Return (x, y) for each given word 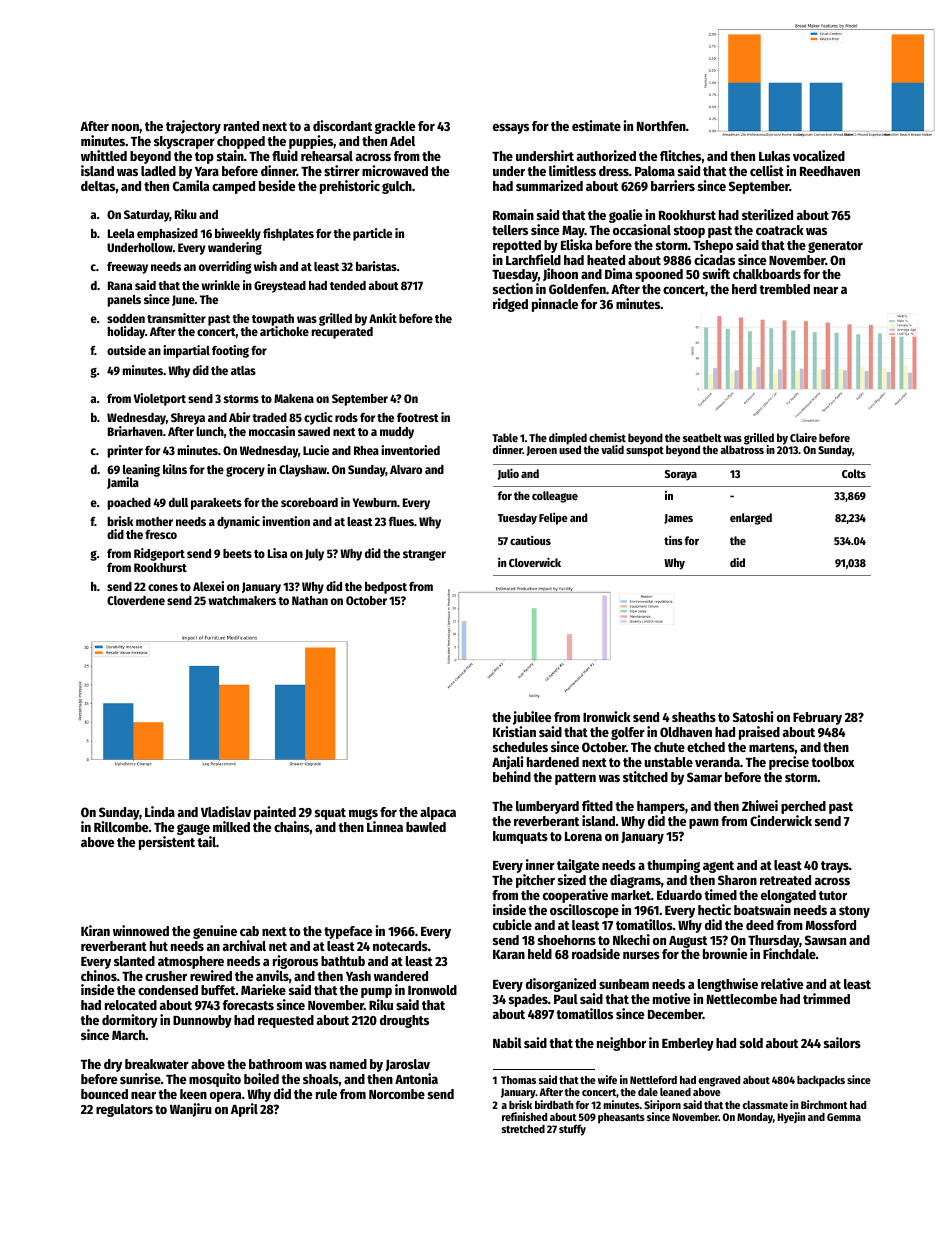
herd (744, 289)
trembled (784, 289)
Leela (121, 233)
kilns (175, 469)
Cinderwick (781, 820)
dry (113, 1065)
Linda (160, 811)
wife (607, 1079)
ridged (510, 305)
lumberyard (547, 807)
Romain (513, 214)
